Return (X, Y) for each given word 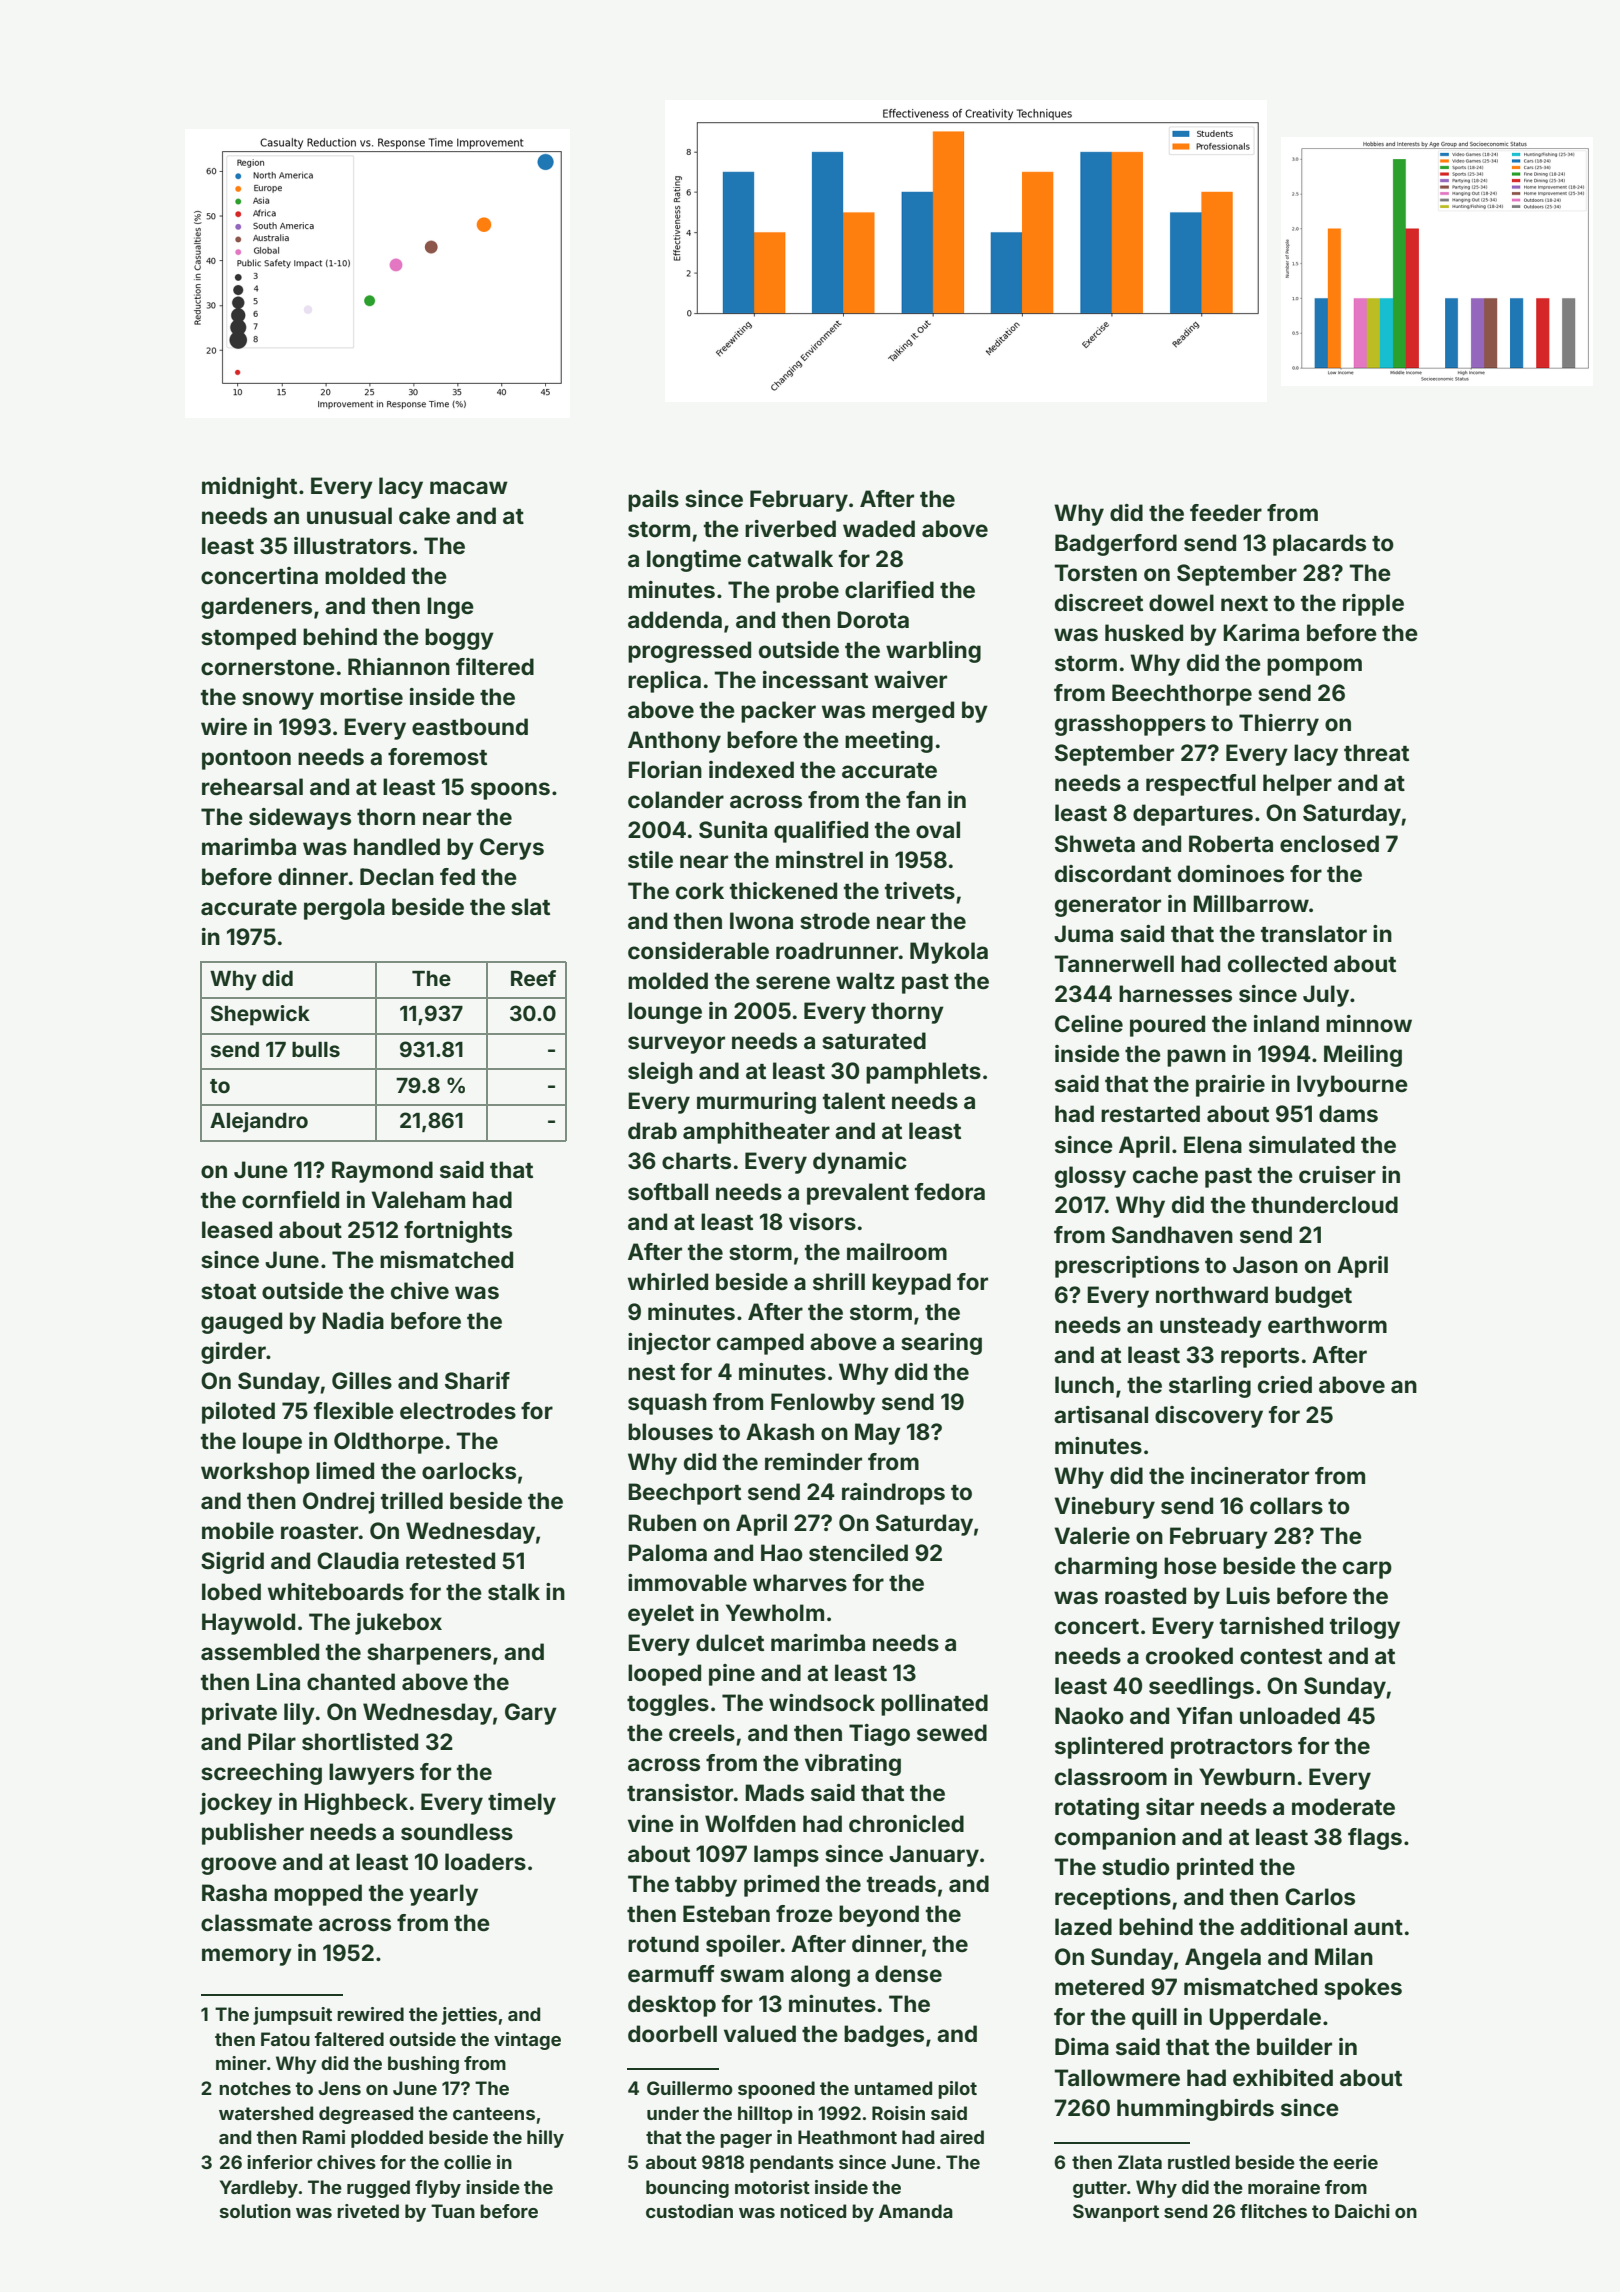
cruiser (1337, 1174)
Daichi (1362, 2211)
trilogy (1365, 1628)
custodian (689, 2211)
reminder (813, 1461)
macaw (469, 487)
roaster (319, 1531)
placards (1319, 545)
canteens (494, 2113)
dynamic (860, 1163)
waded (879, 528)
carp (1367, 1570)
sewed (952, 1732)
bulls (316, 1049)
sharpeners (429, 1654)
